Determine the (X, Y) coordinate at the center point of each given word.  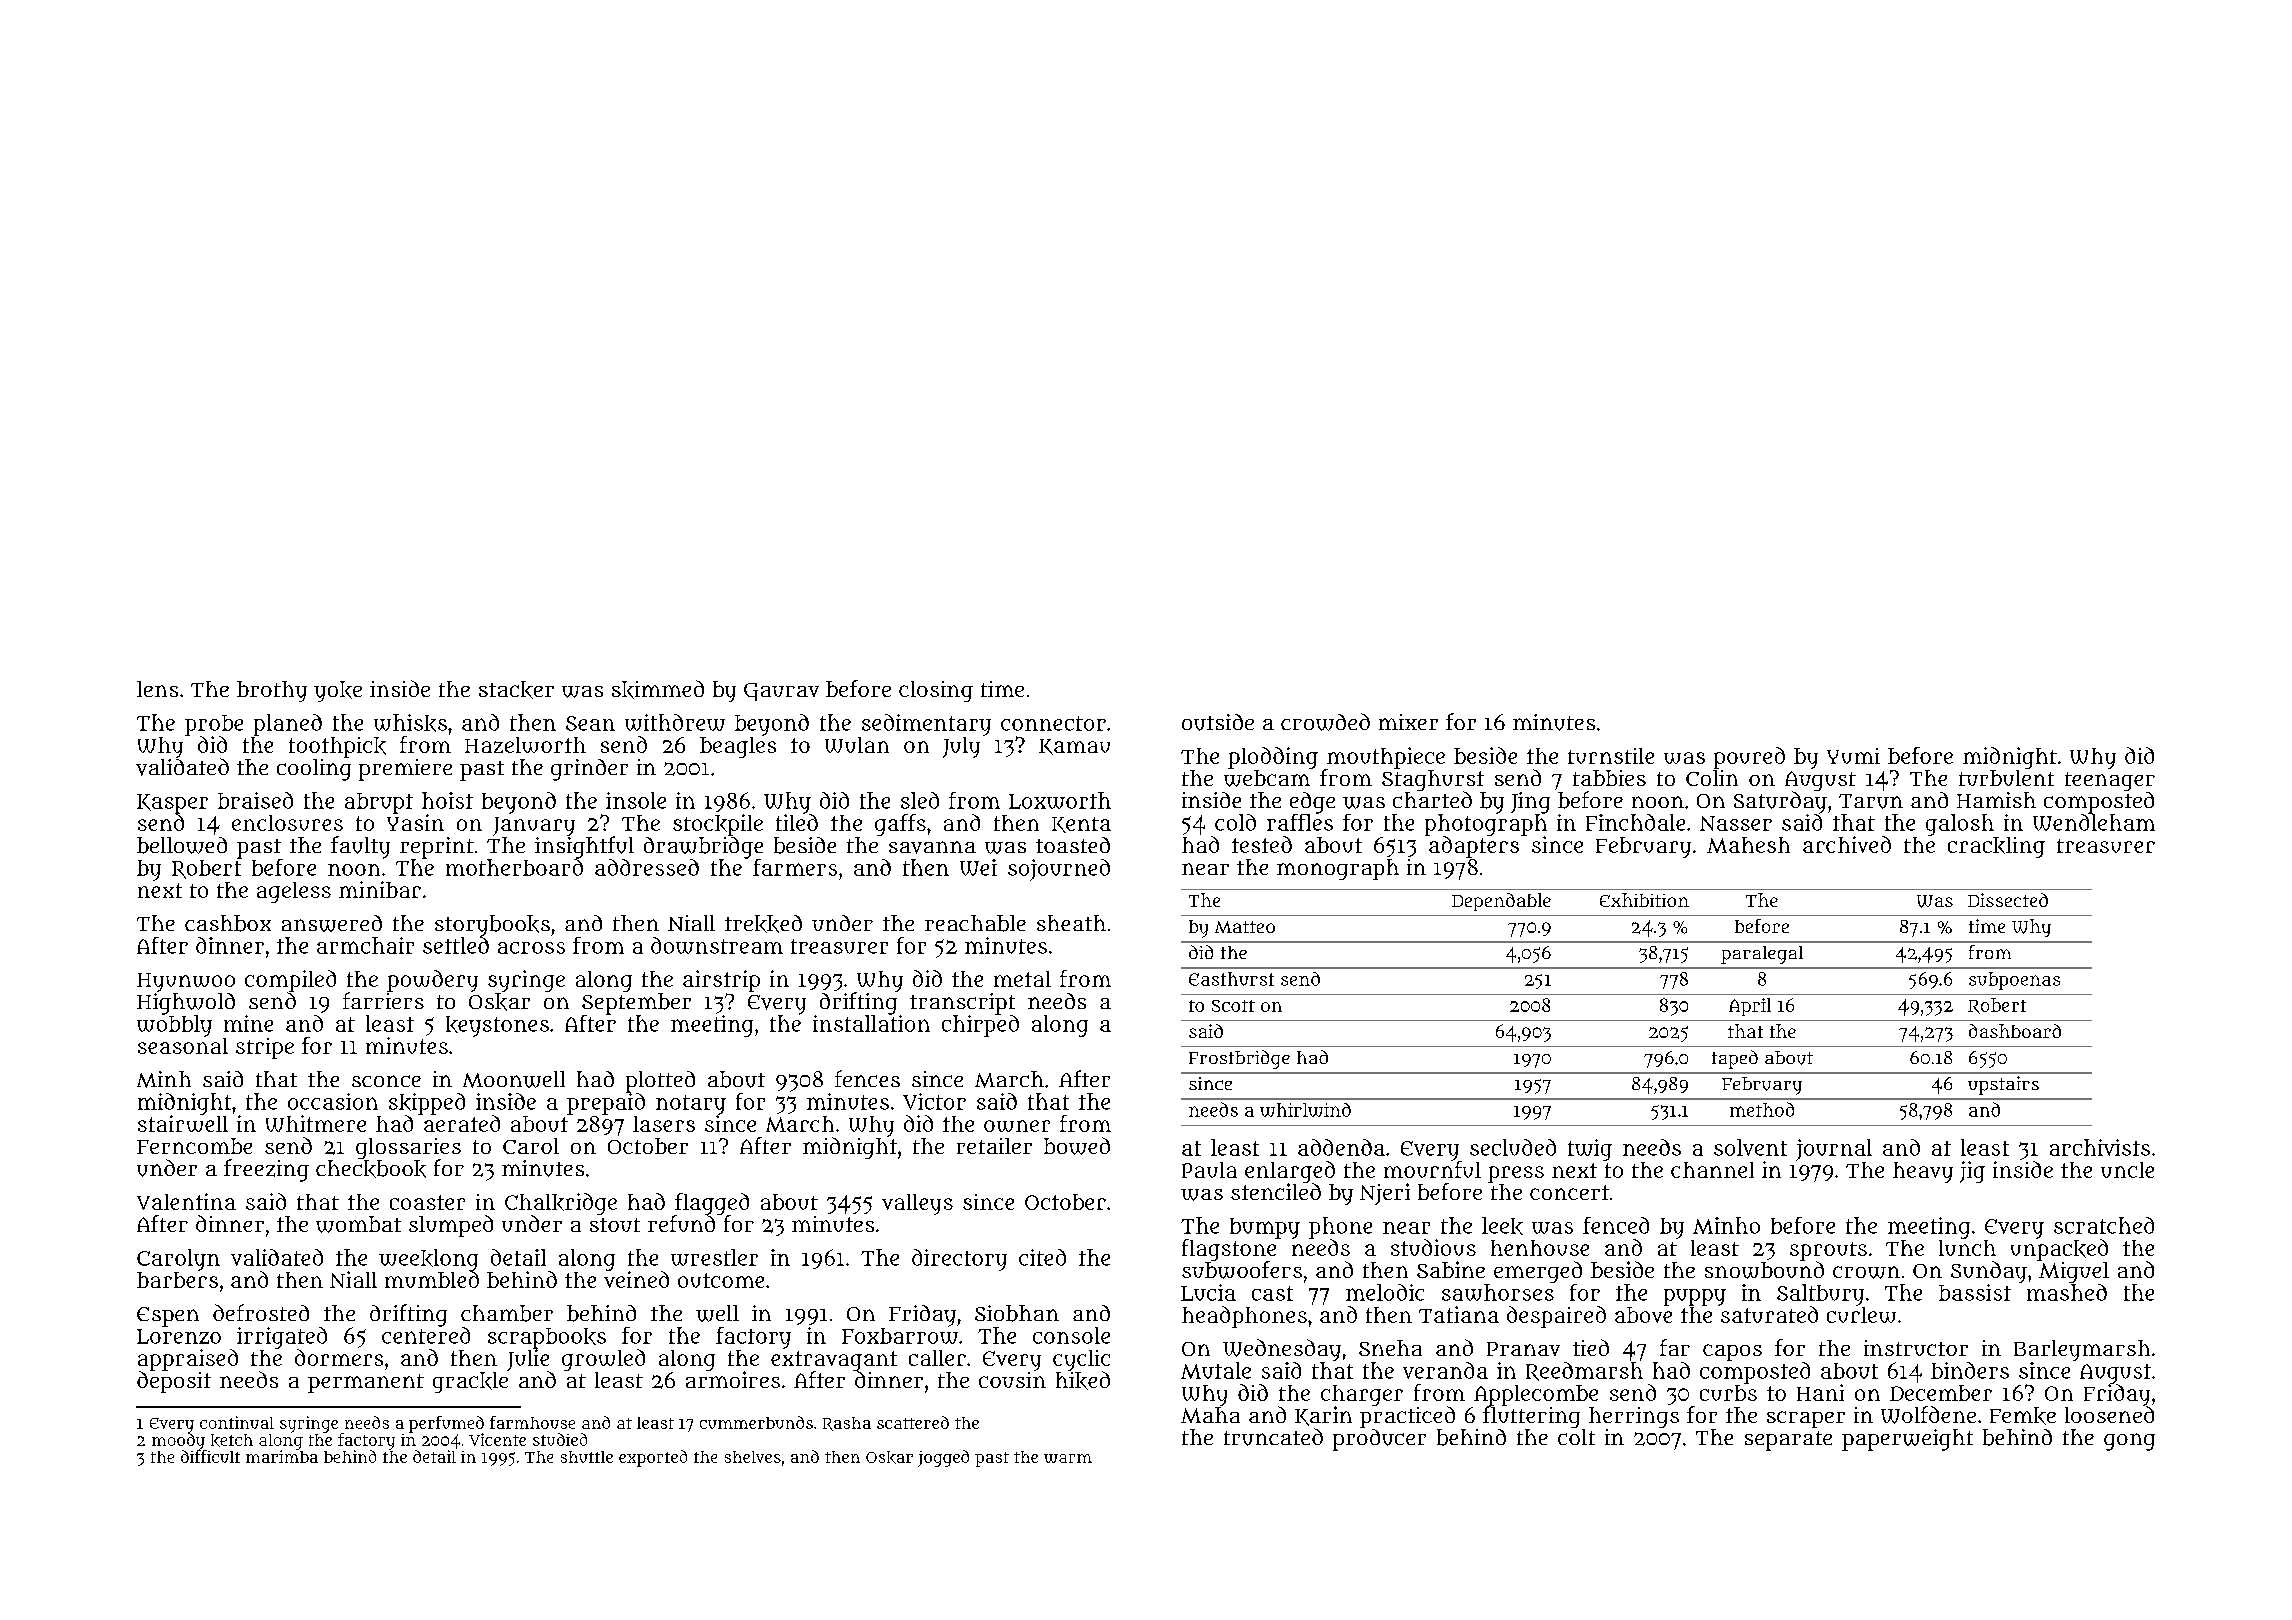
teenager (2110, 781)
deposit (174, 1382)
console (1071, 1335)
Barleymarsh (2082, 1350)
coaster (427, 1202)
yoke (338, 691)
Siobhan (1017, 1313)
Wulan (857, 745)
